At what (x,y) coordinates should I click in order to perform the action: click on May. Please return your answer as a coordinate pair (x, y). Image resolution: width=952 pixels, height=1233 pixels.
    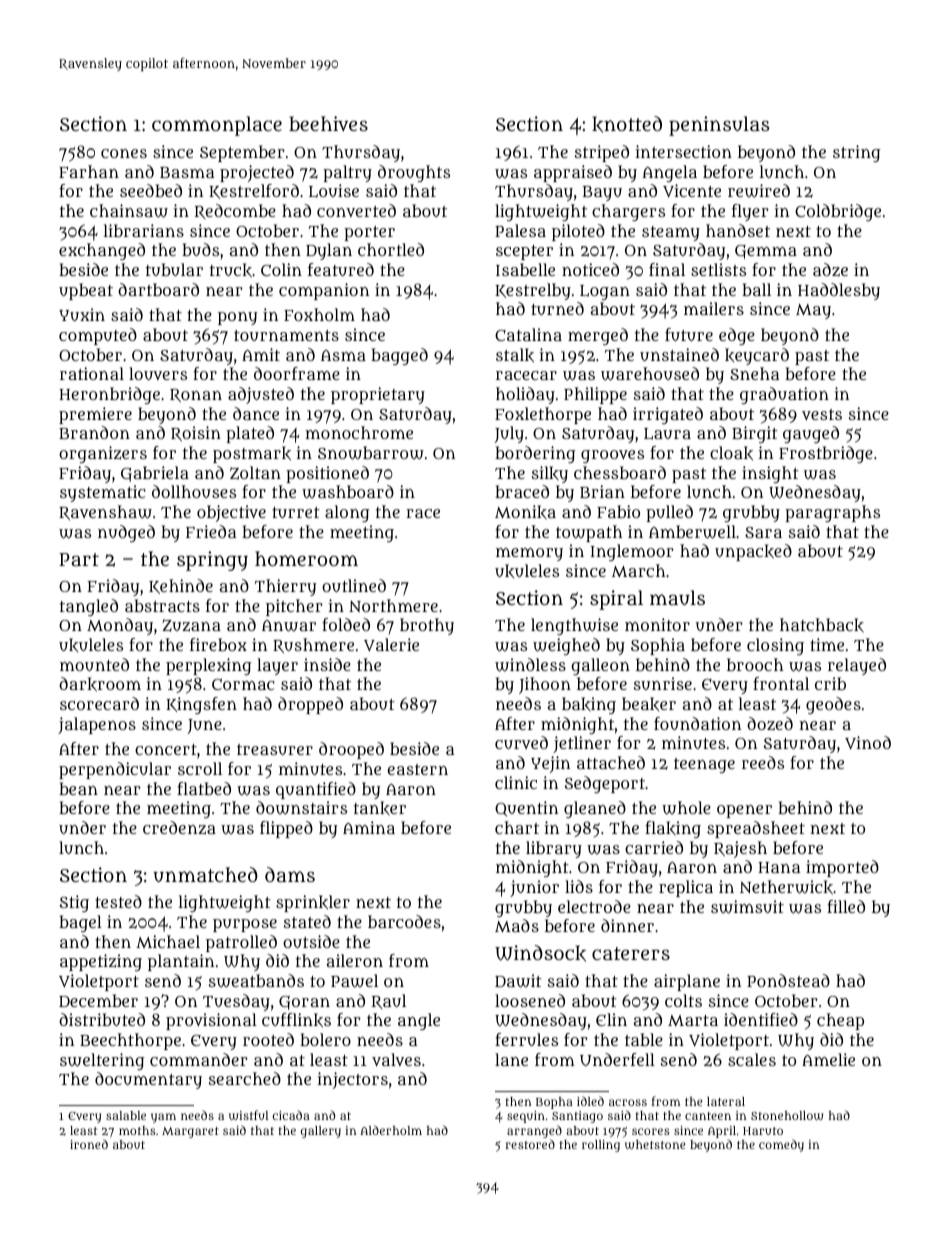
    Looking at the image, I should click on (813, 311).
